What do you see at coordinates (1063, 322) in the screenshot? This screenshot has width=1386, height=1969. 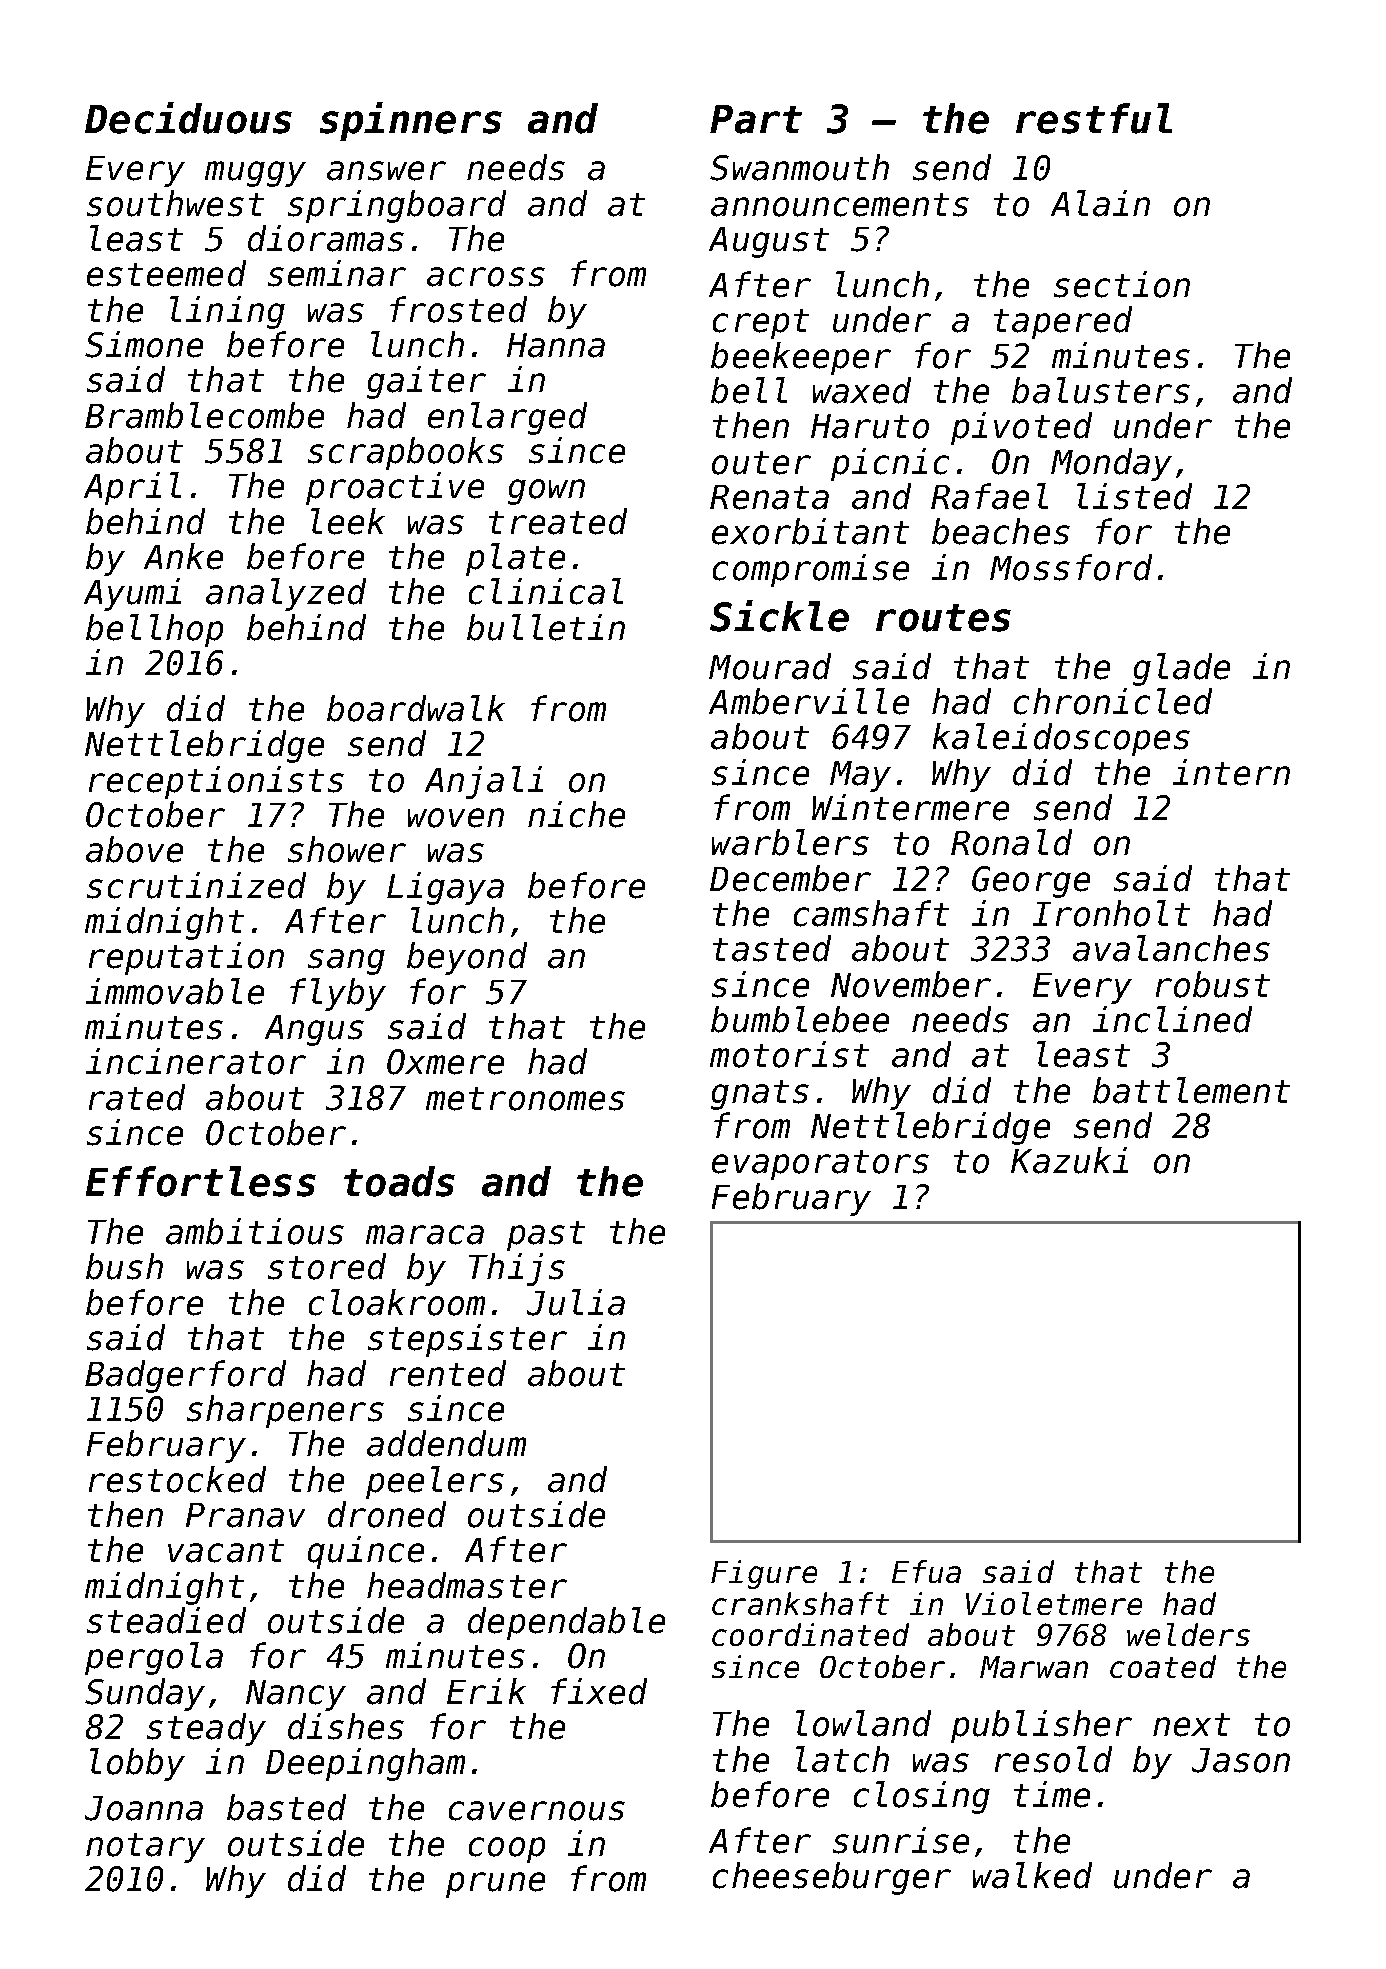 I see `tapered` at bounding box center [1063, 322].
